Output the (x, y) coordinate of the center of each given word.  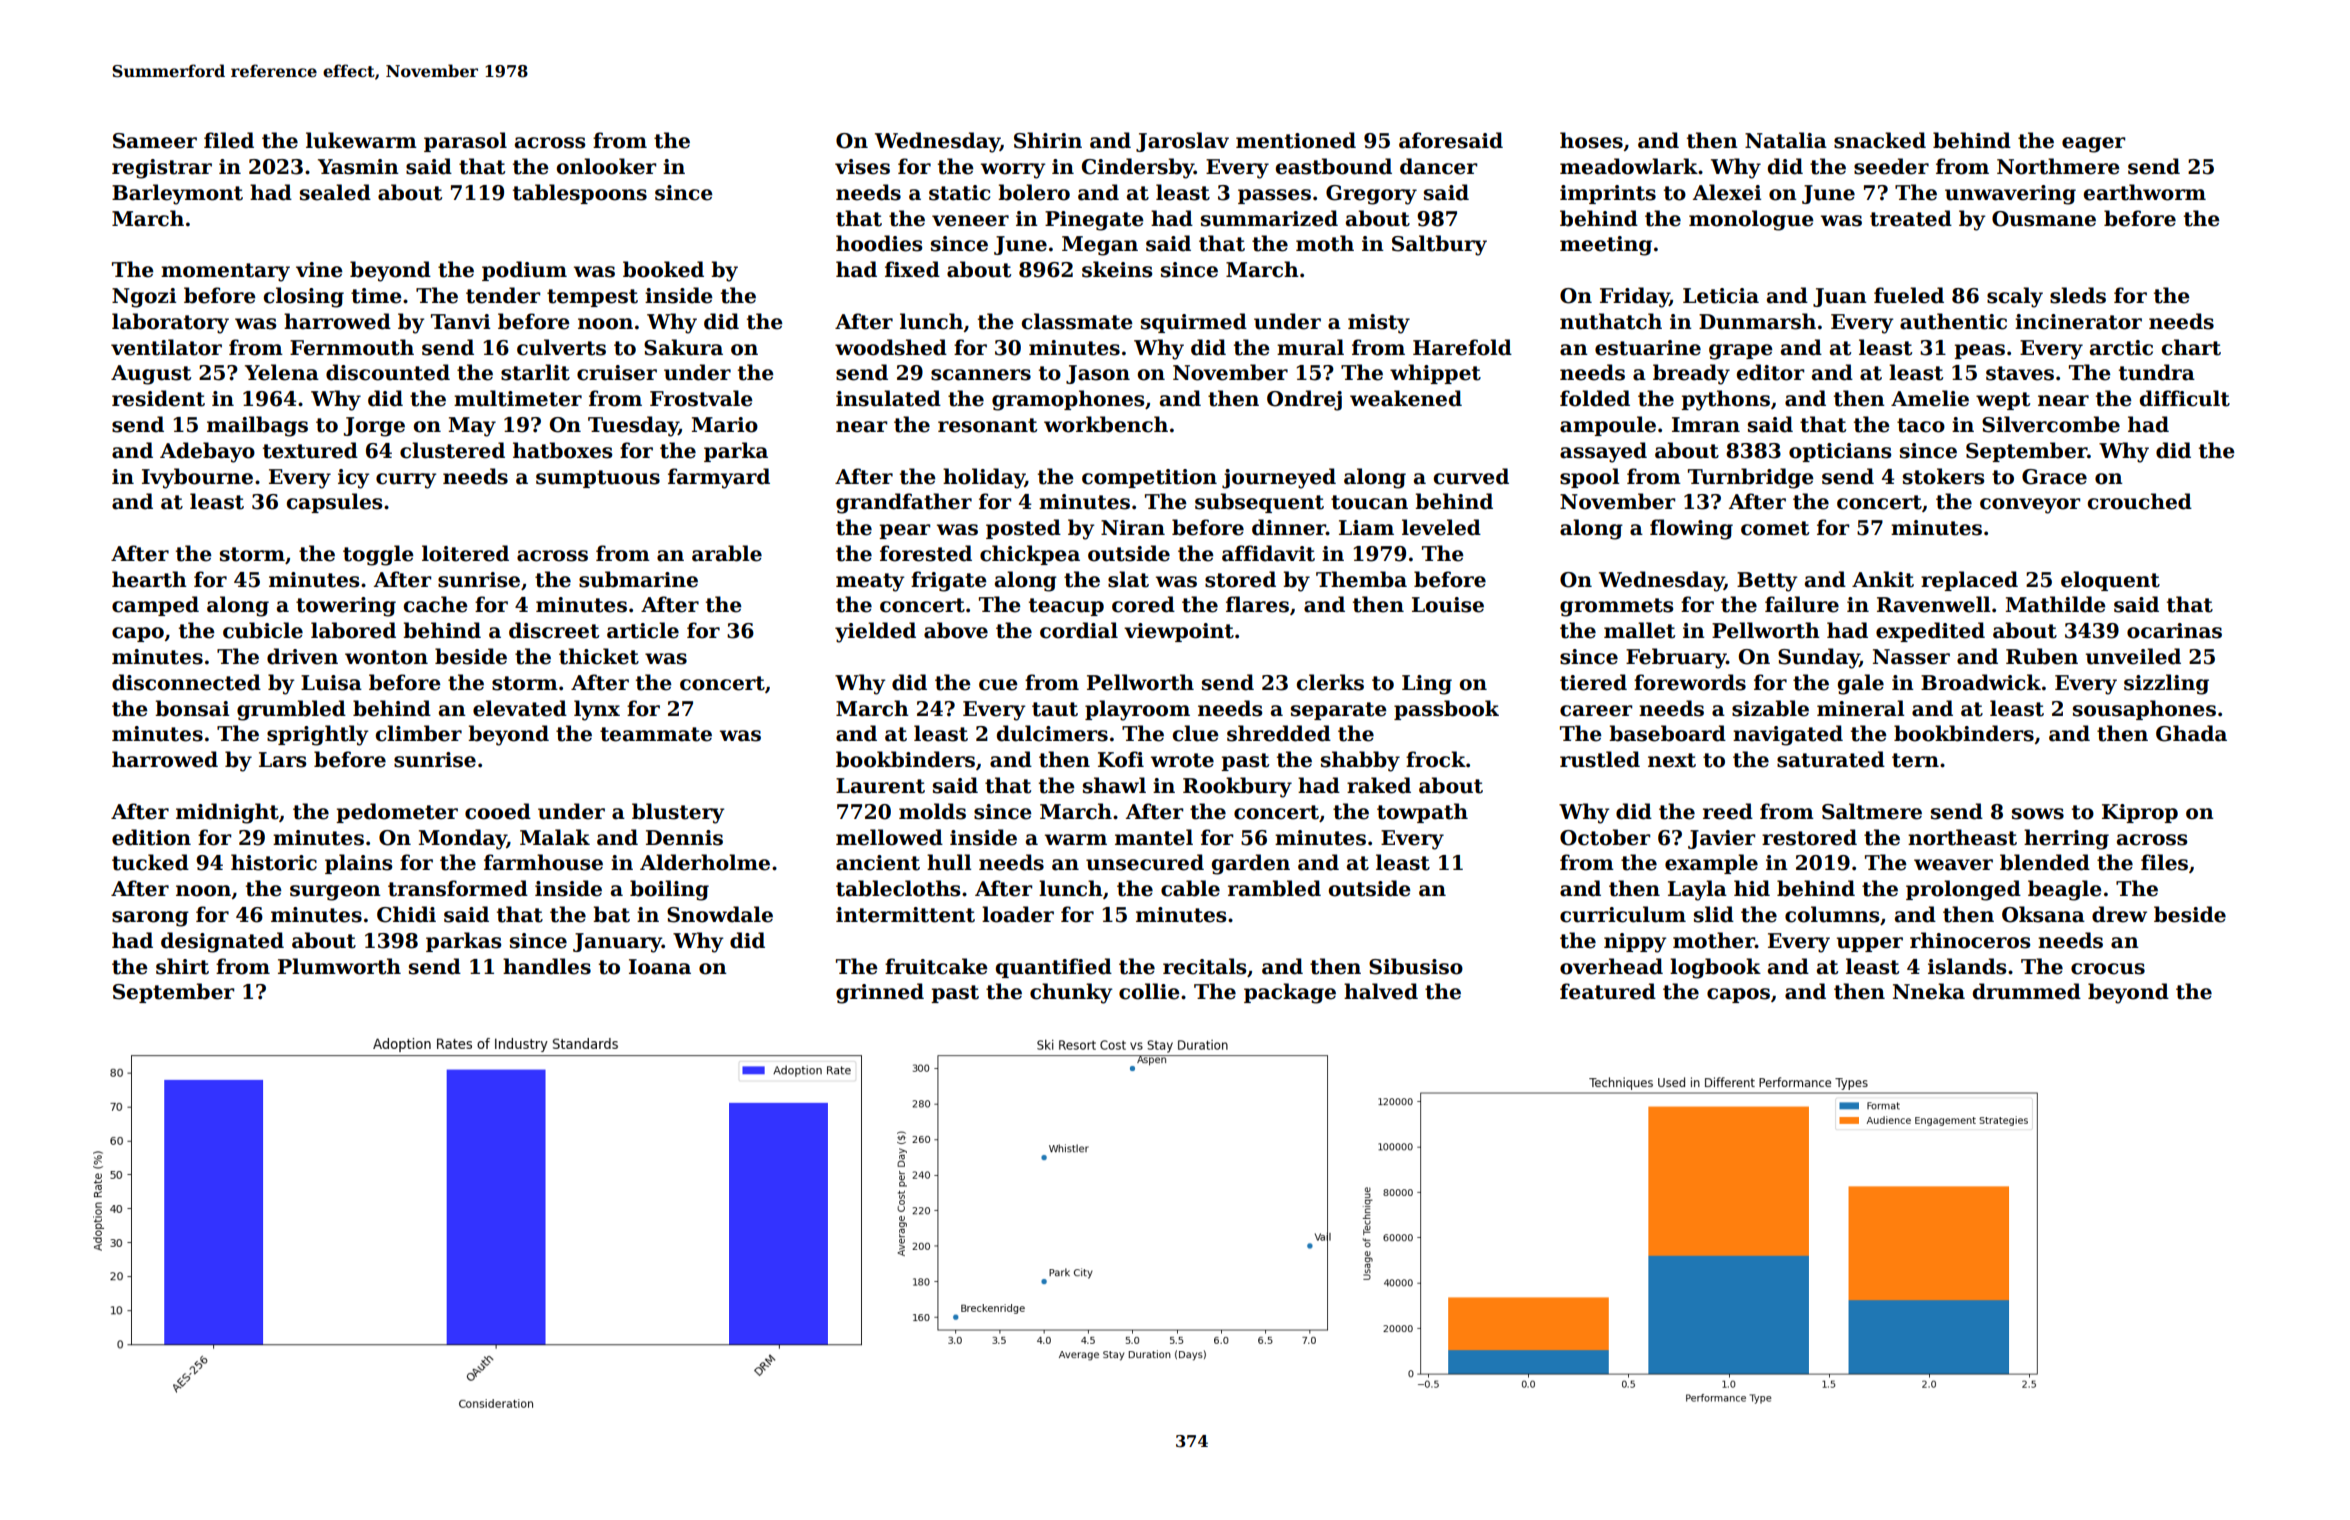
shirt (182, 966)
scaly (2015, 297)
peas (1979, 351)
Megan (1100, 246)
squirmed (1194, 323)
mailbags (257, 426)
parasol (465, 142)
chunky (1071, 993)
